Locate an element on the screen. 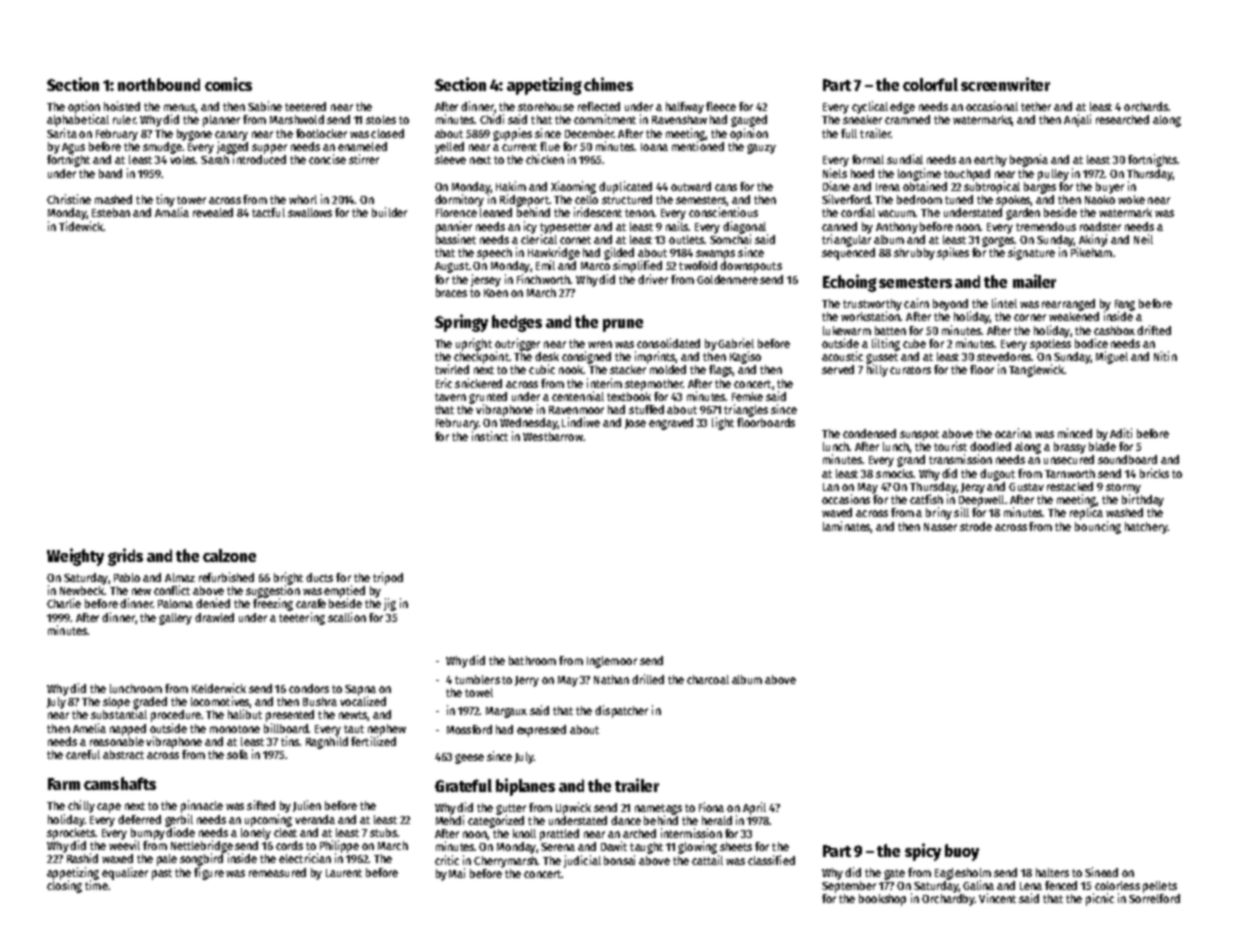  April is located at coordinates (754, 808).
